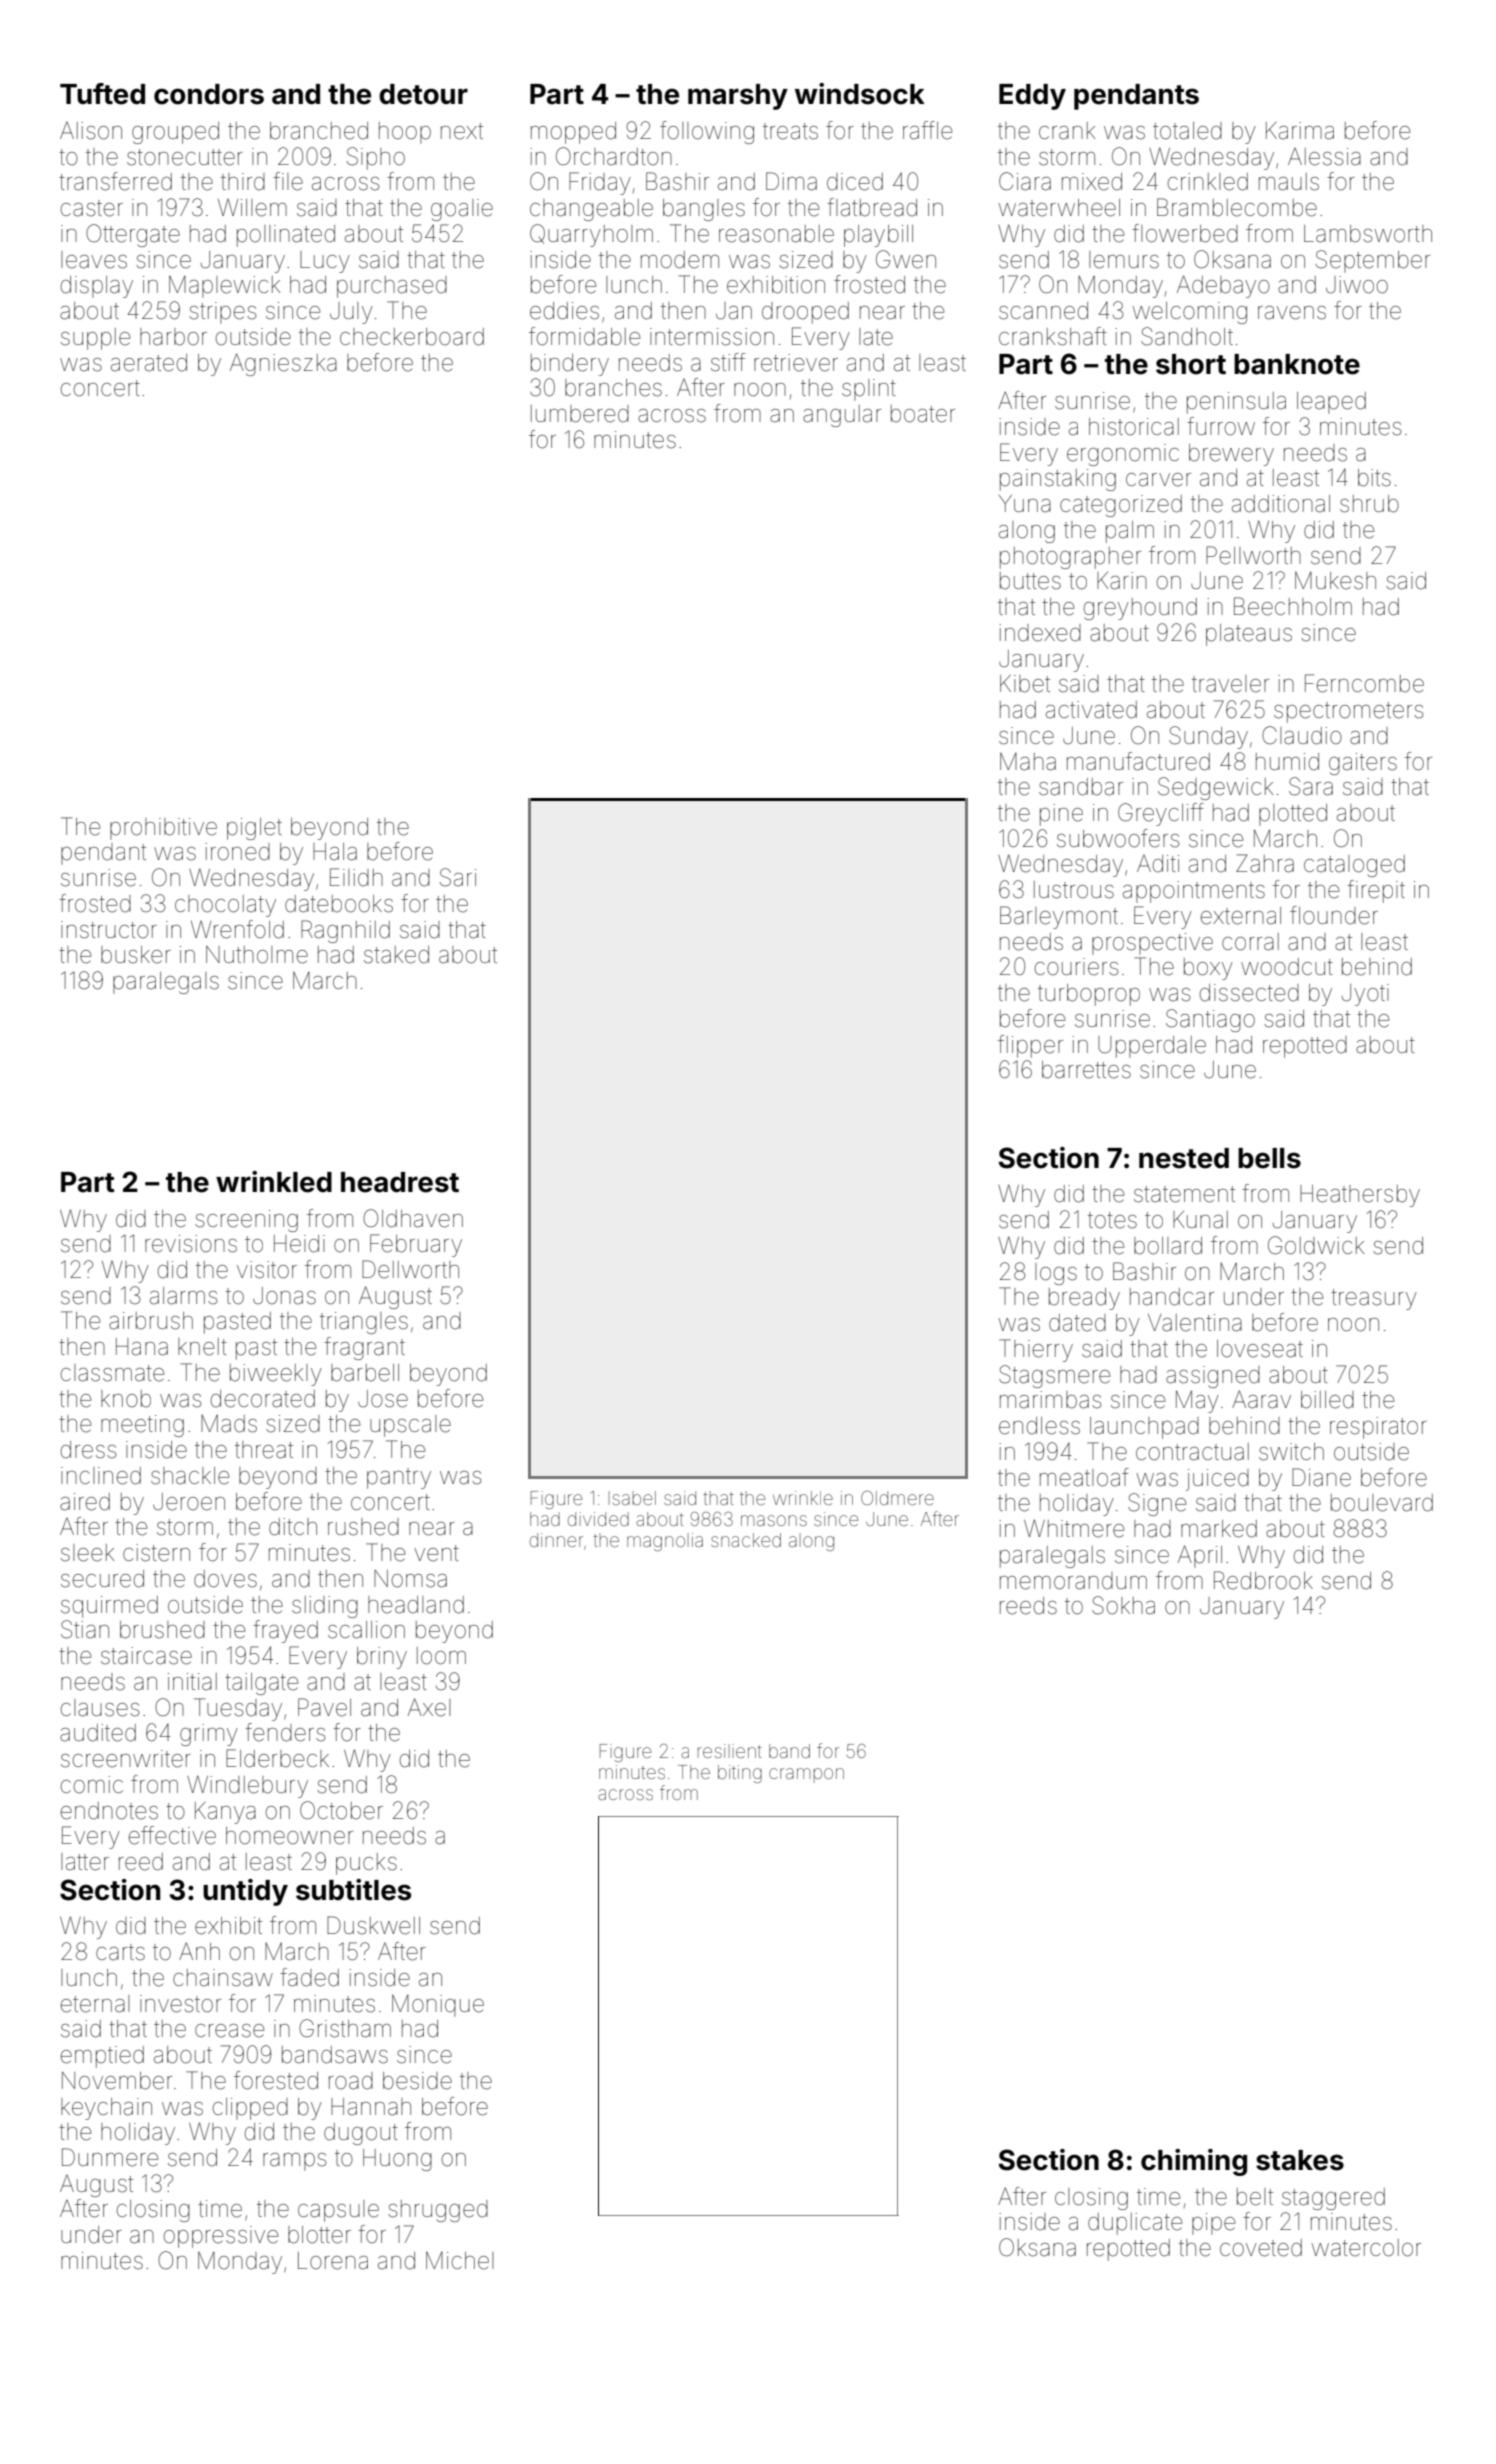 Image resolution: width=1496 pixels, height=2464 pixels. What do you see at coordinates (1135, 2224) in the screenshot?
I see `duplicate` at bounding box center [1135, 2224].
